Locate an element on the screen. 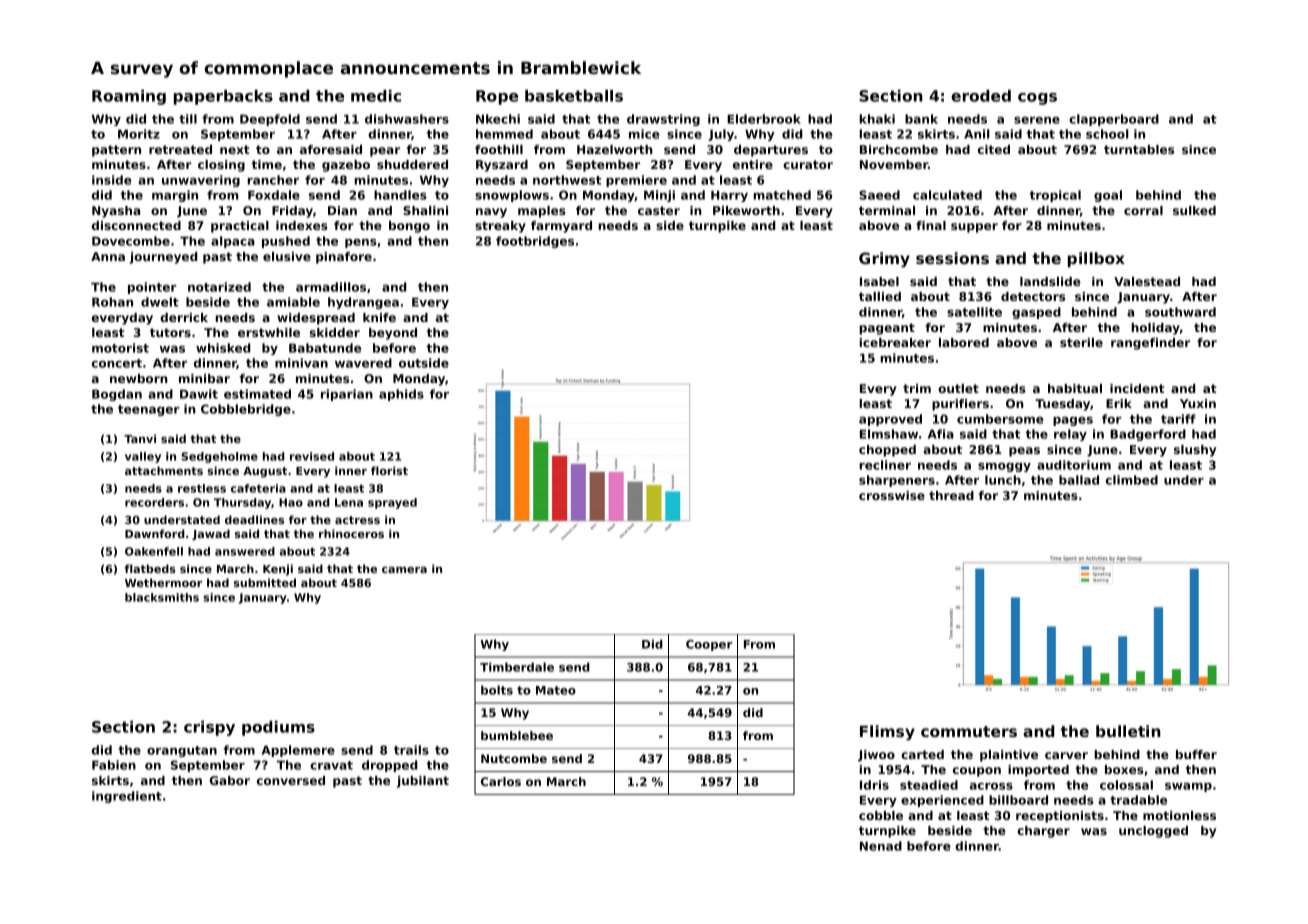 The image size is (1308, 924). experienced is located at coordinates (942, 801).
